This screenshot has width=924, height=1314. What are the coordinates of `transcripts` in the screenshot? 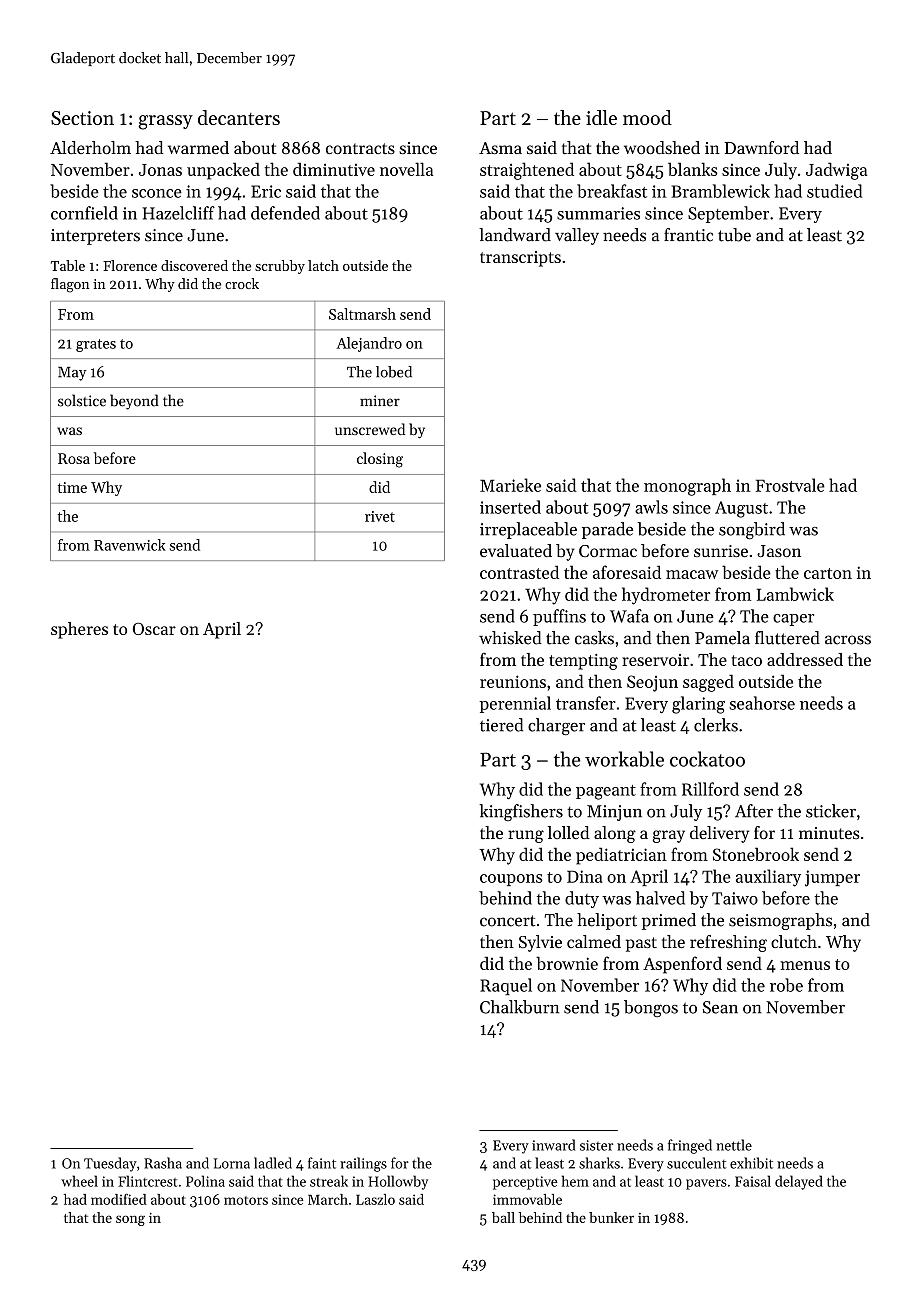 It's located at (520, 259).
